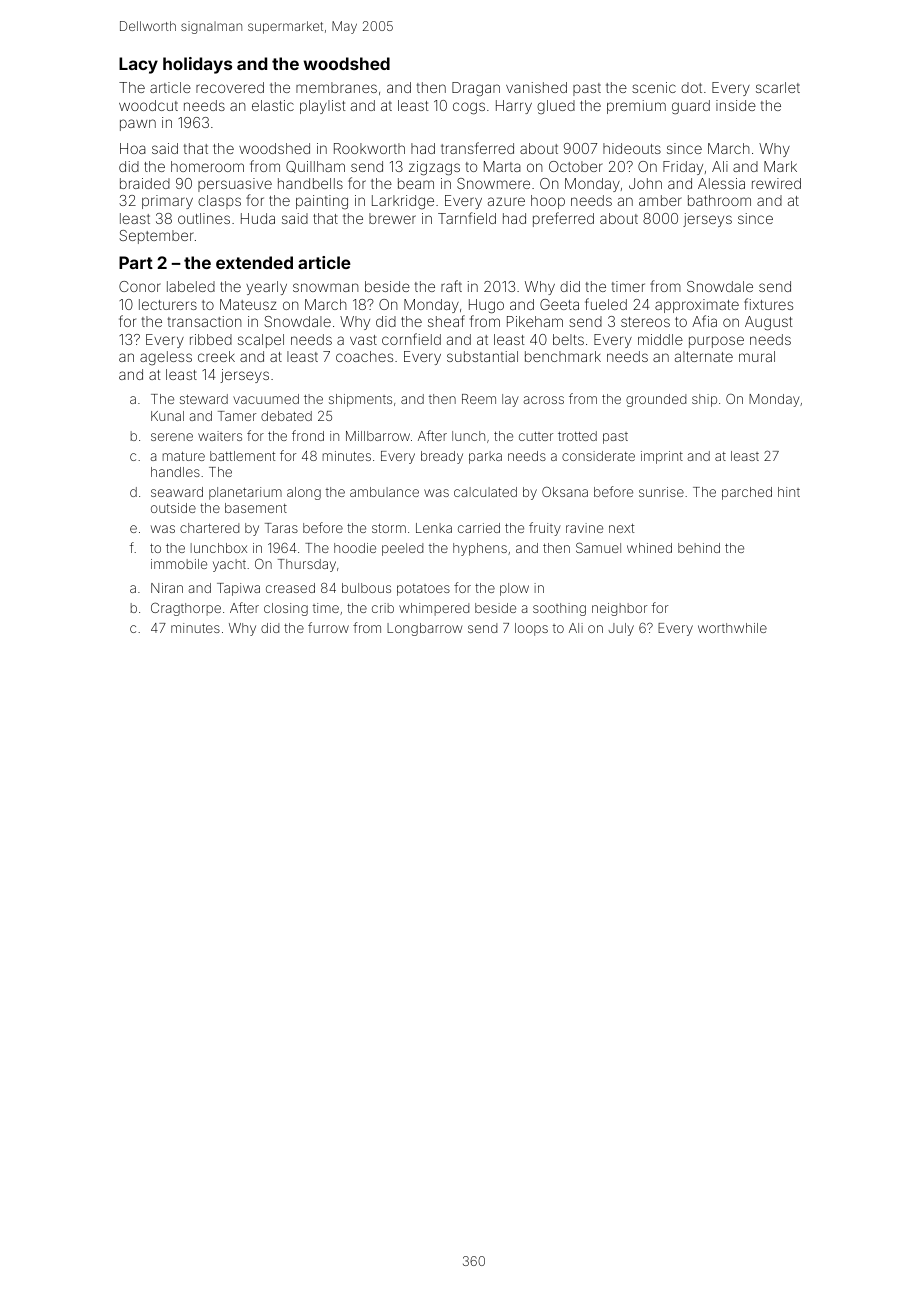 The image size is (924, 1308). Describe the element at coordinates (757, 356) in the document. I see `mural` at that location.
